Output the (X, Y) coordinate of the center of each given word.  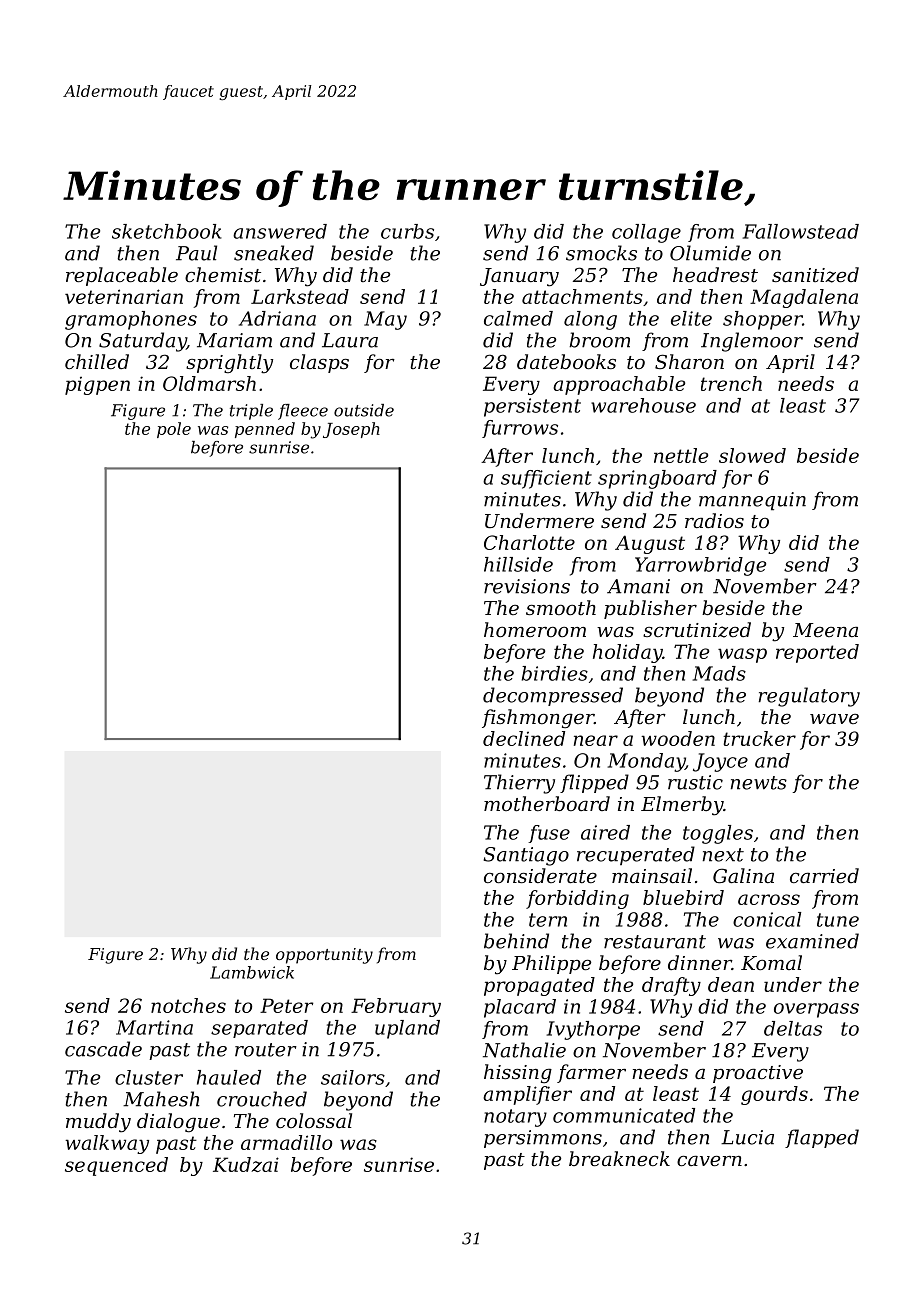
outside (364, 410)
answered (280, 231)
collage (646, 233)
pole (174, 430)
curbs (407, 231)
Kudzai (246, 1164)
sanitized (815, 275)
